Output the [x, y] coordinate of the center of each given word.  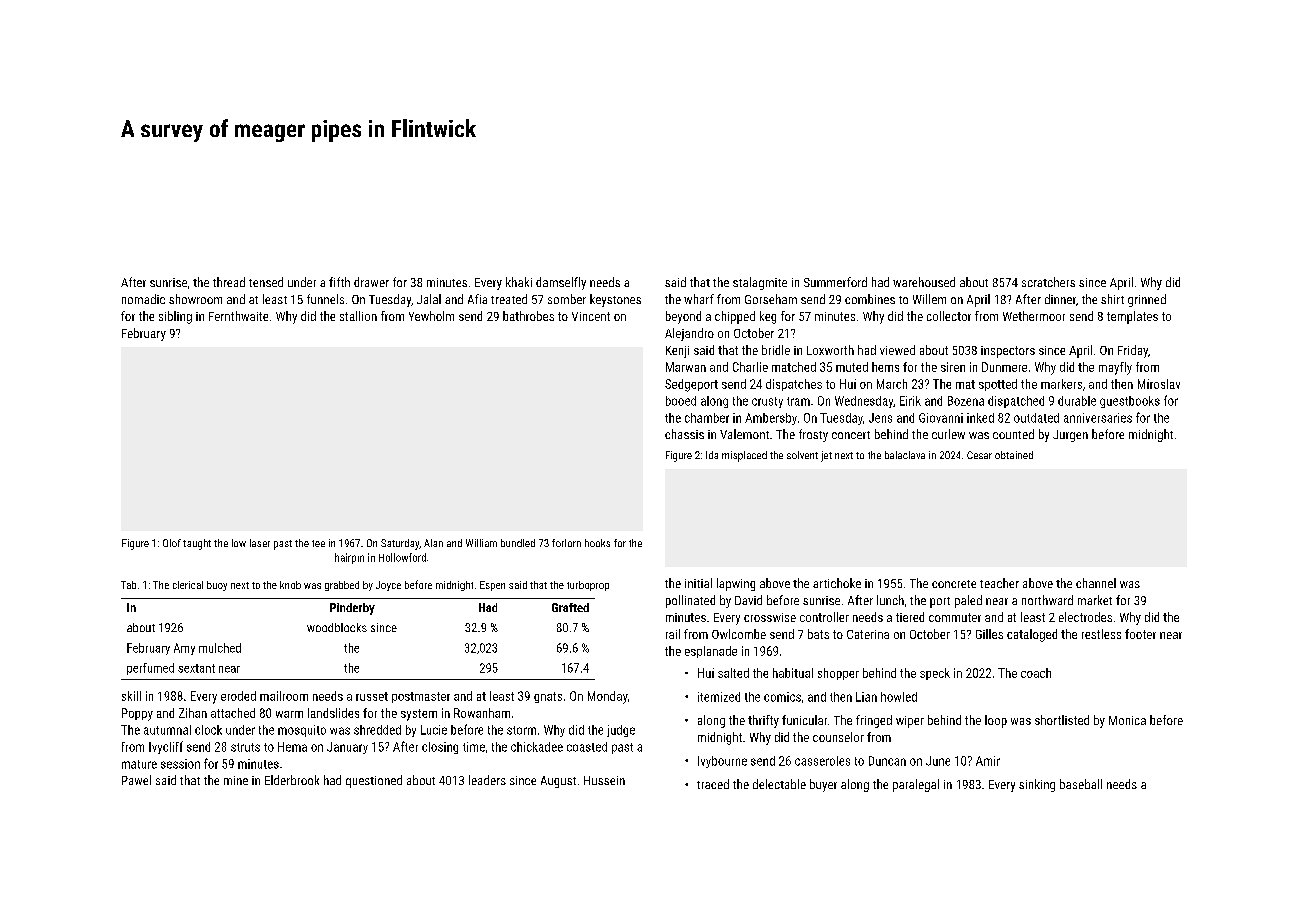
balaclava [905, 455]
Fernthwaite [238, 316]
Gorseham [771, 299]
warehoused [924, 282]
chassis [684, 434]
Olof [172, 543]
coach [1036, 673]
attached [233, 713]
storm [521, 730]
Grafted [570, 607]
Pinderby [352, 609]
